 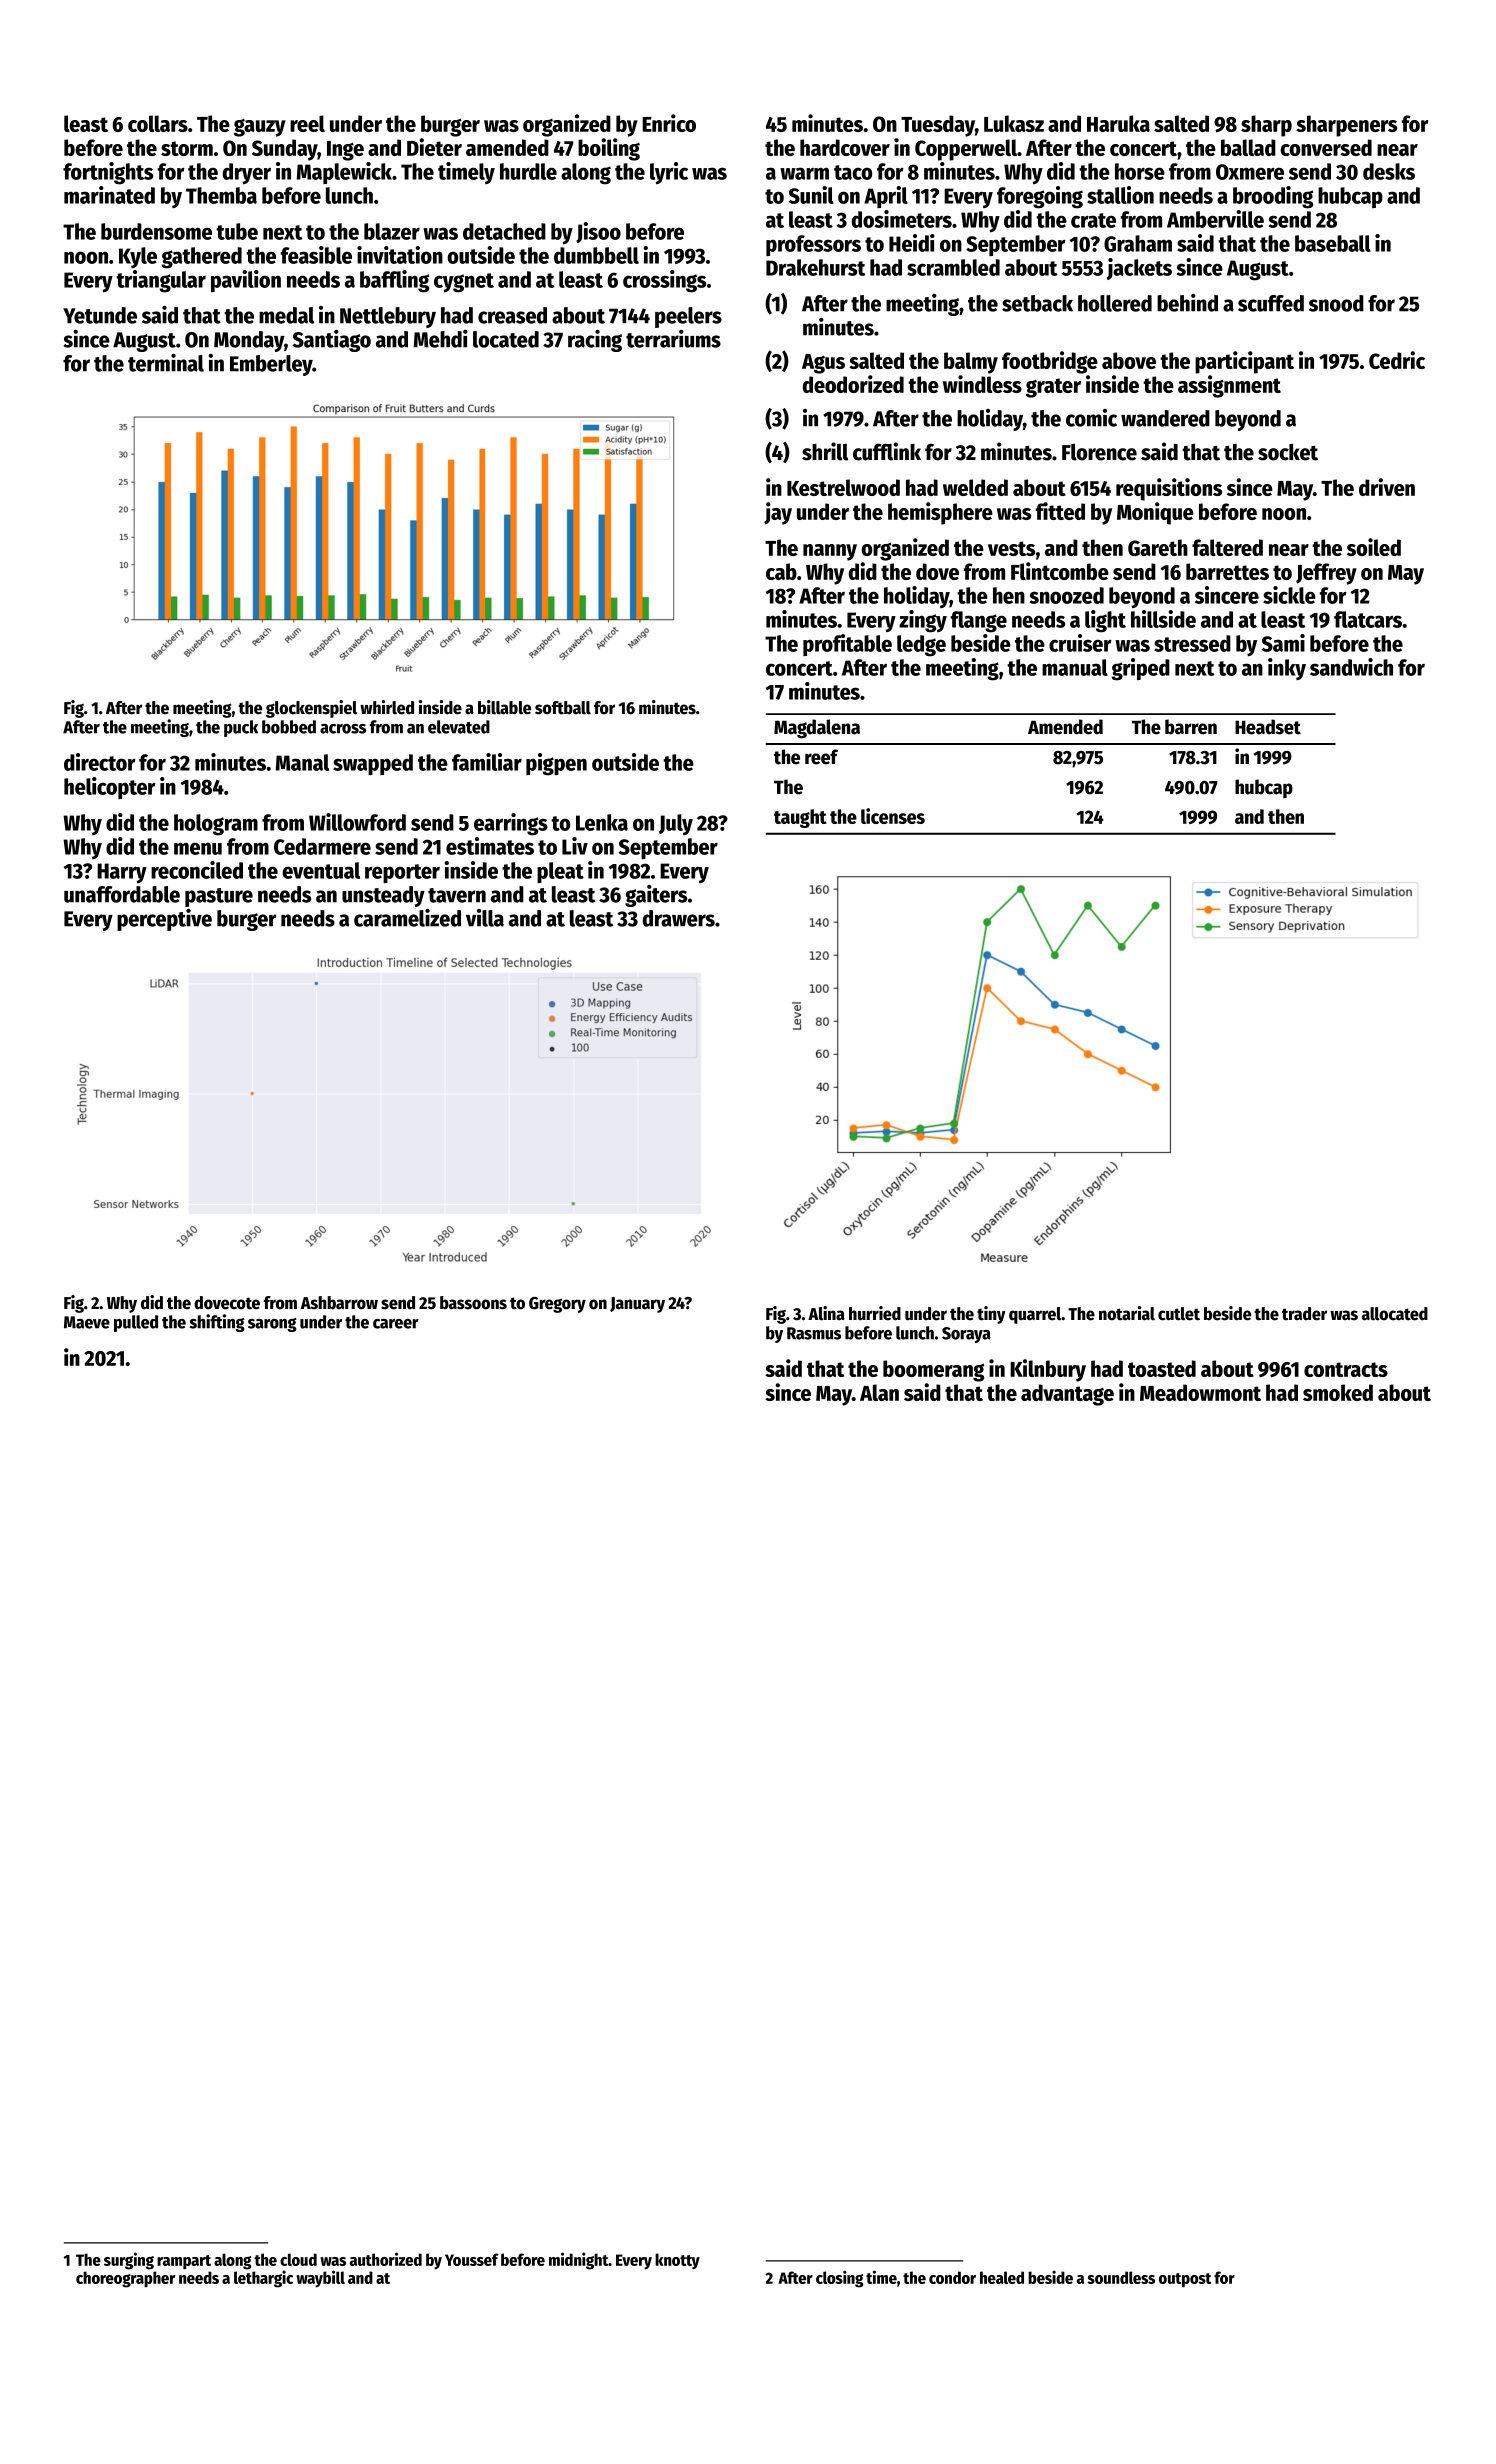 What do you see at coordinates (813, 245) in the image?
I see `professors` at bounding box center [813, 245].
